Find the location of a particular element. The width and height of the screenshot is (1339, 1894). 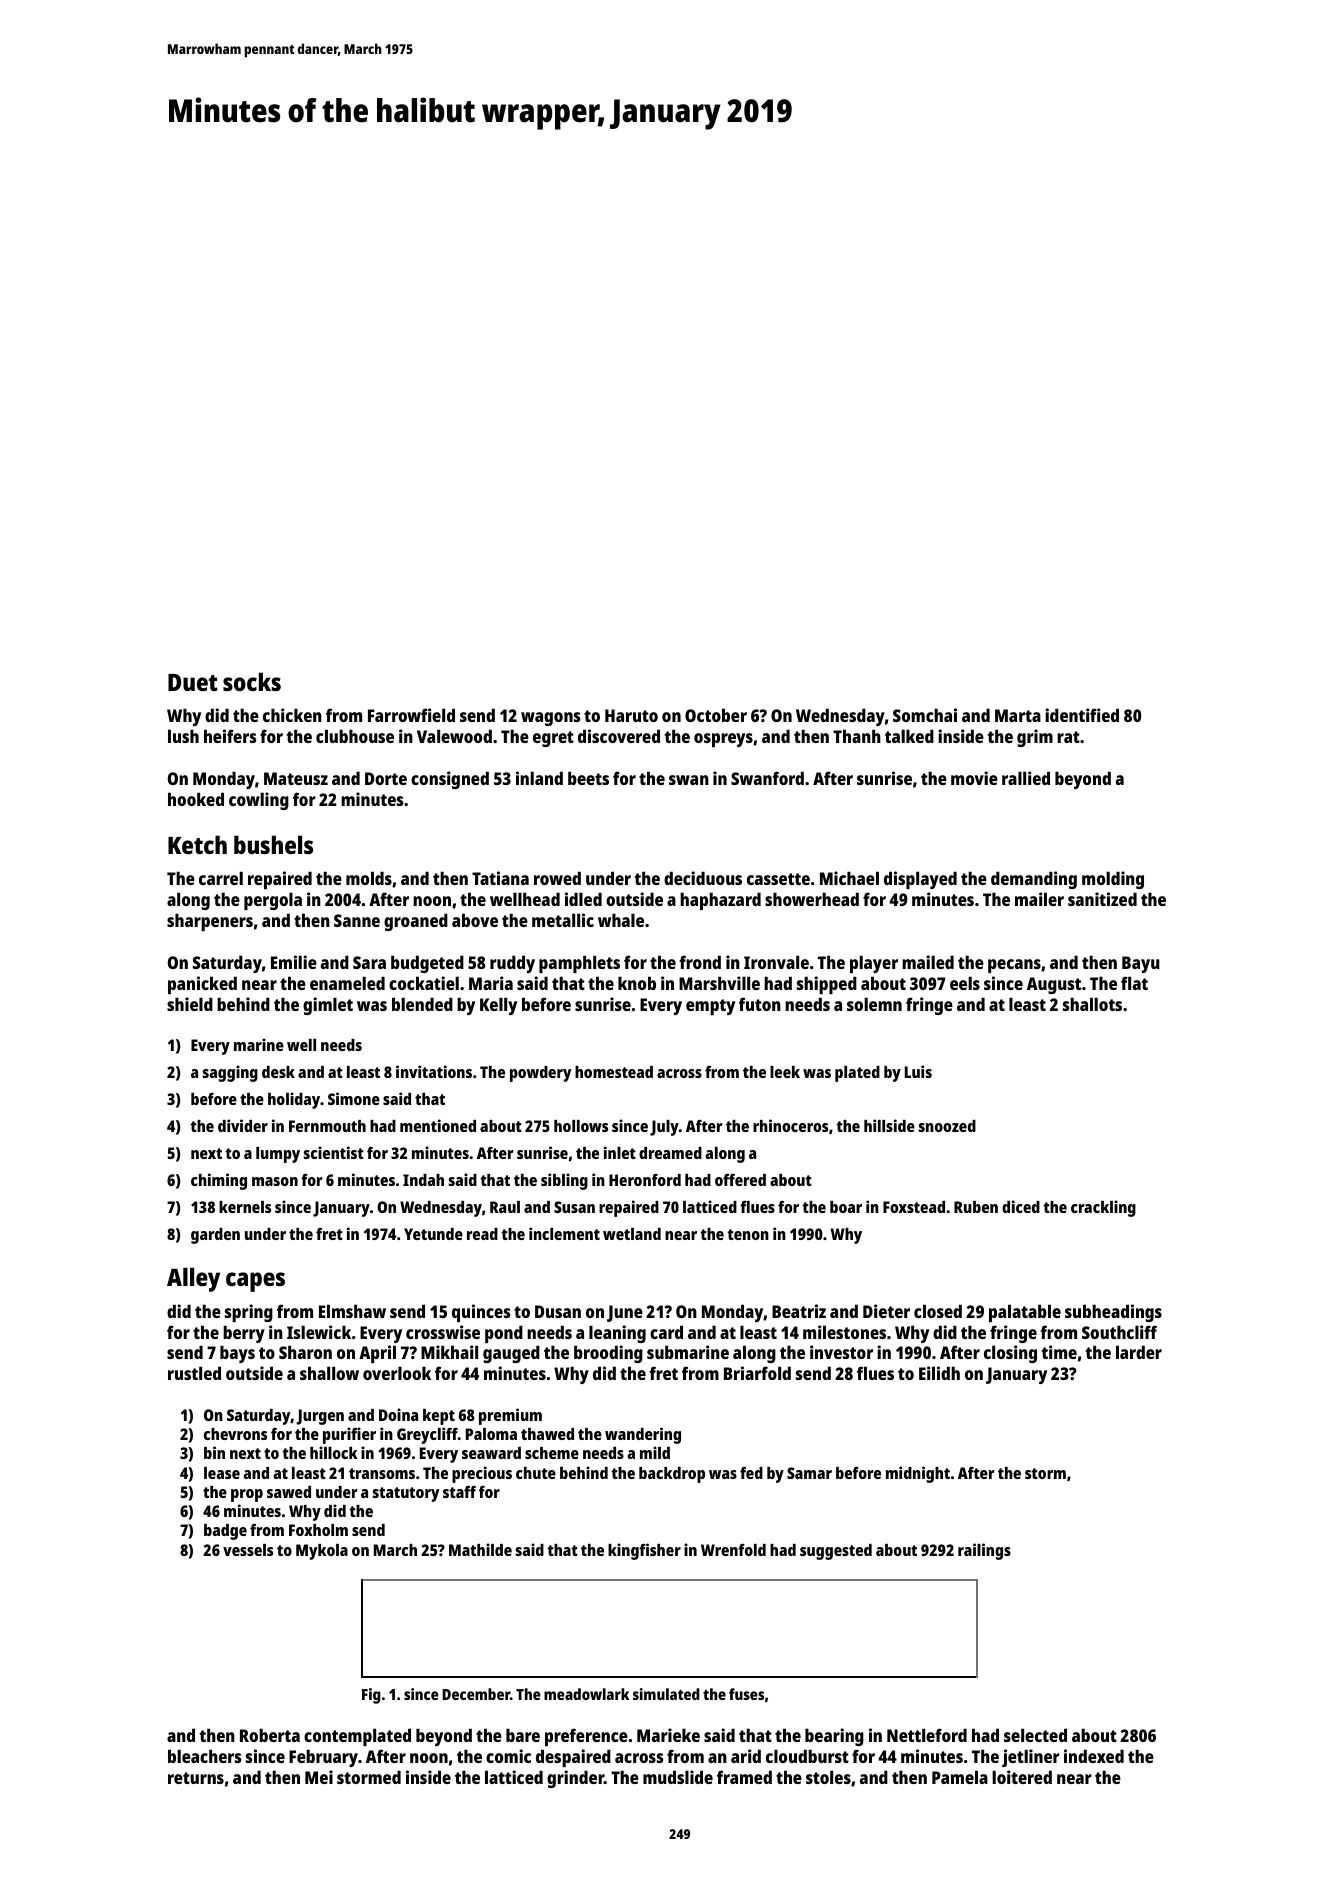

February is located at coordinates (323, 1758).
